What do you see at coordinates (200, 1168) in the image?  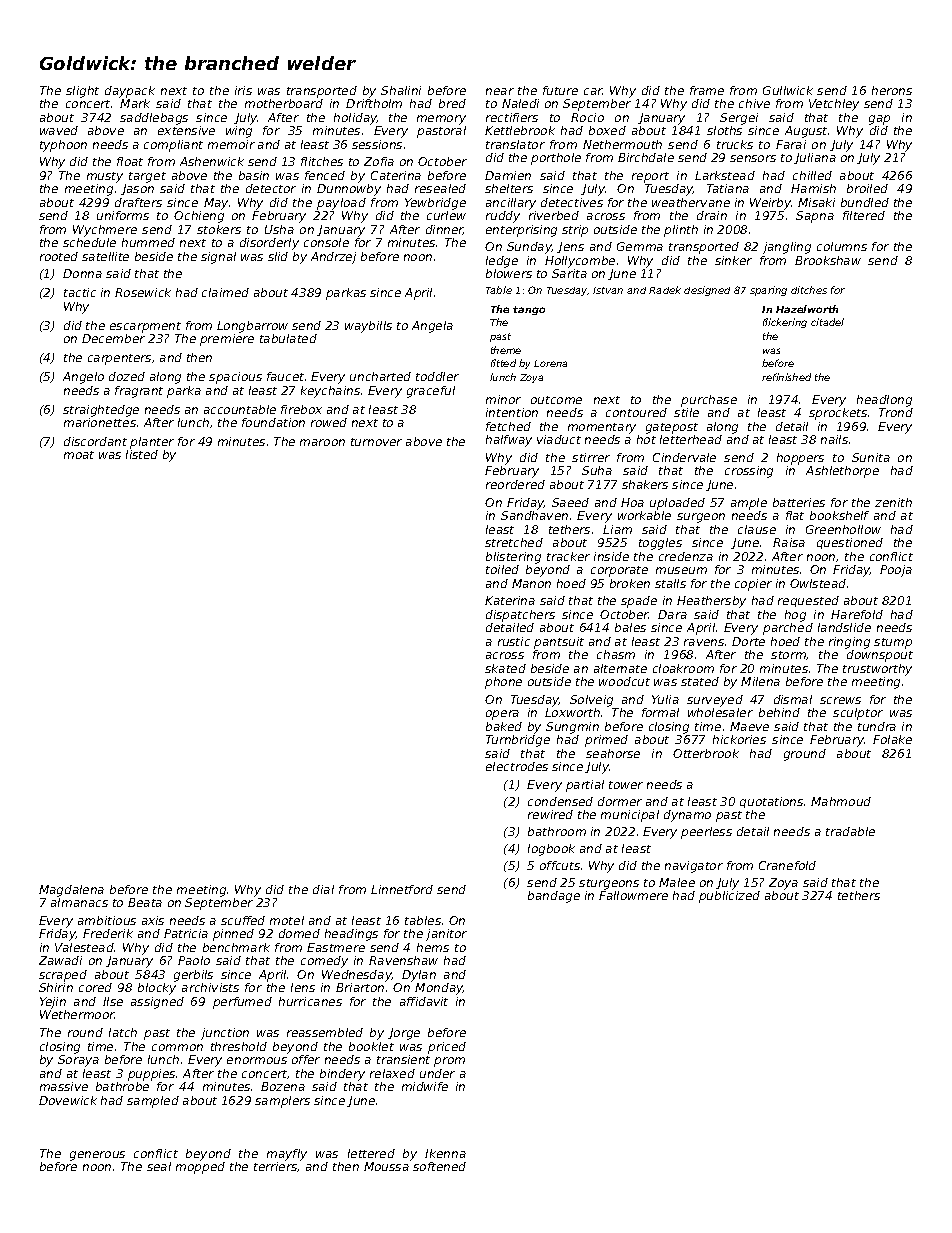 I see `mopped` at bounding box center [200, 1168].
